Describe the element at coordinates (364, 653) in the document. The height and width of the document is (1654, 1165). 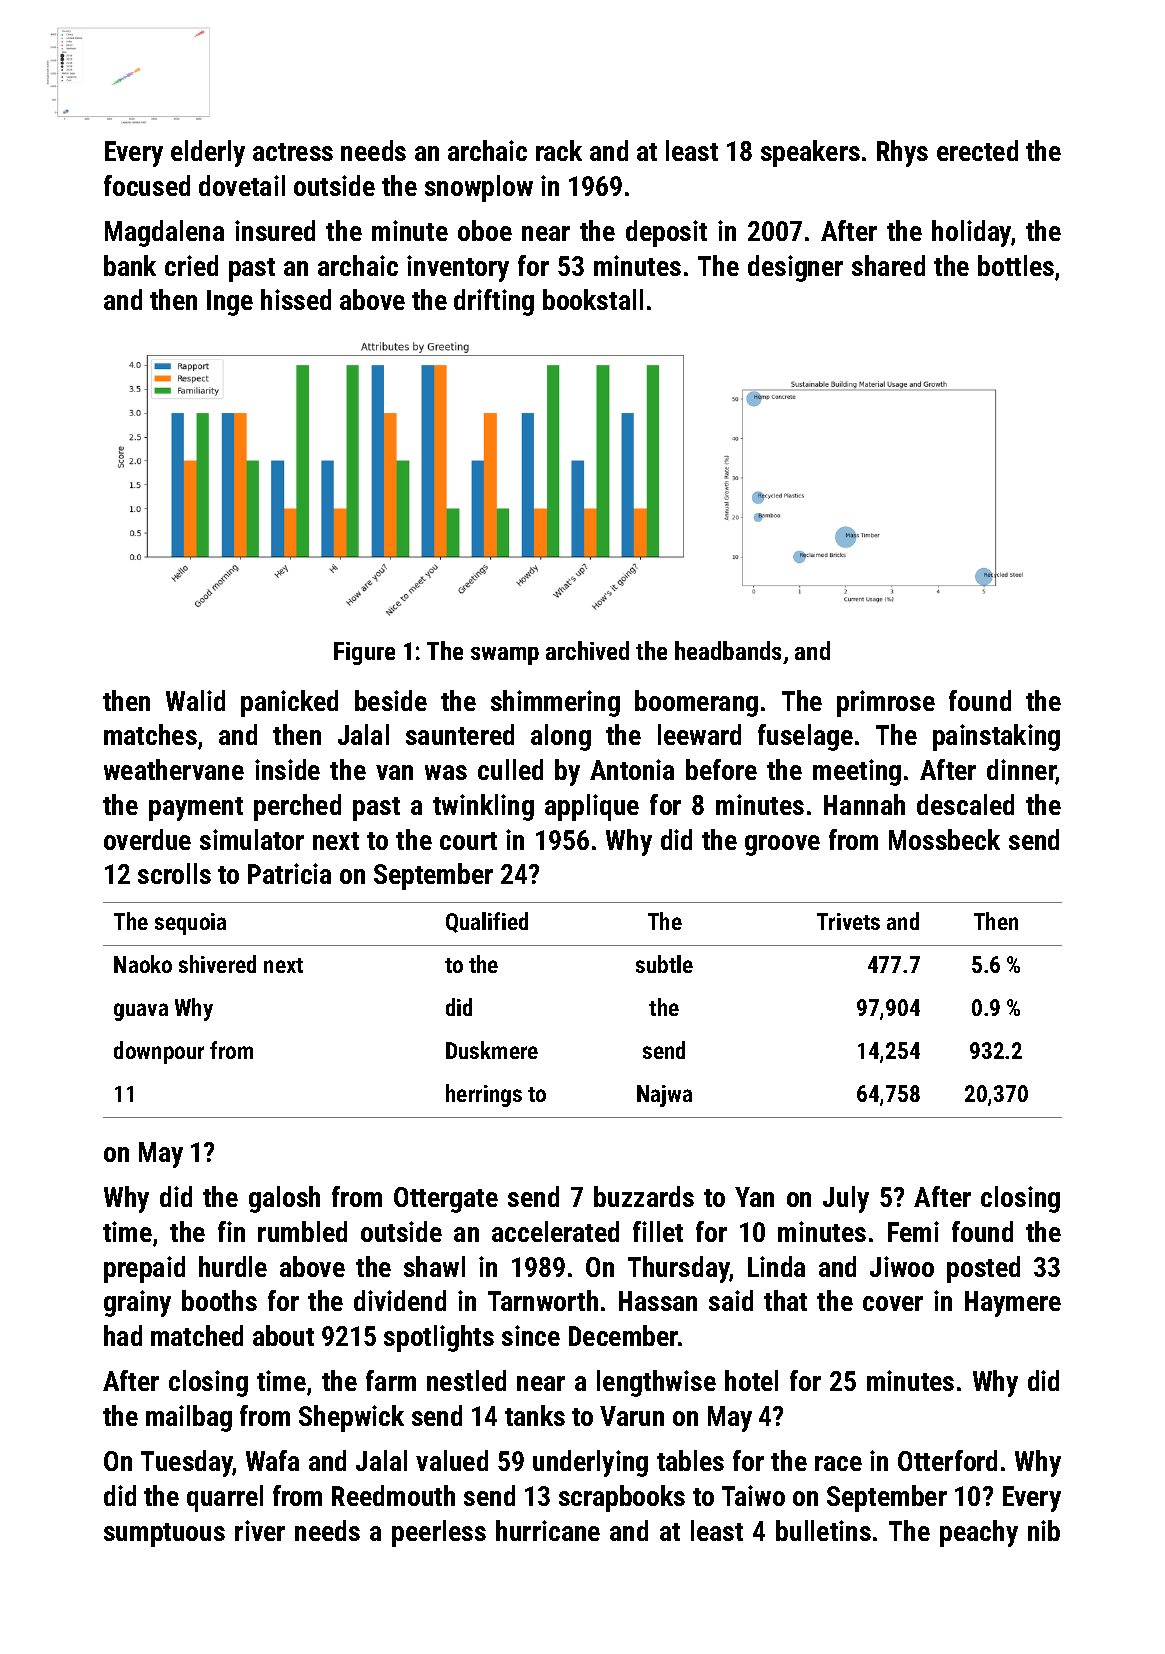
I see `Figure` at that location.
